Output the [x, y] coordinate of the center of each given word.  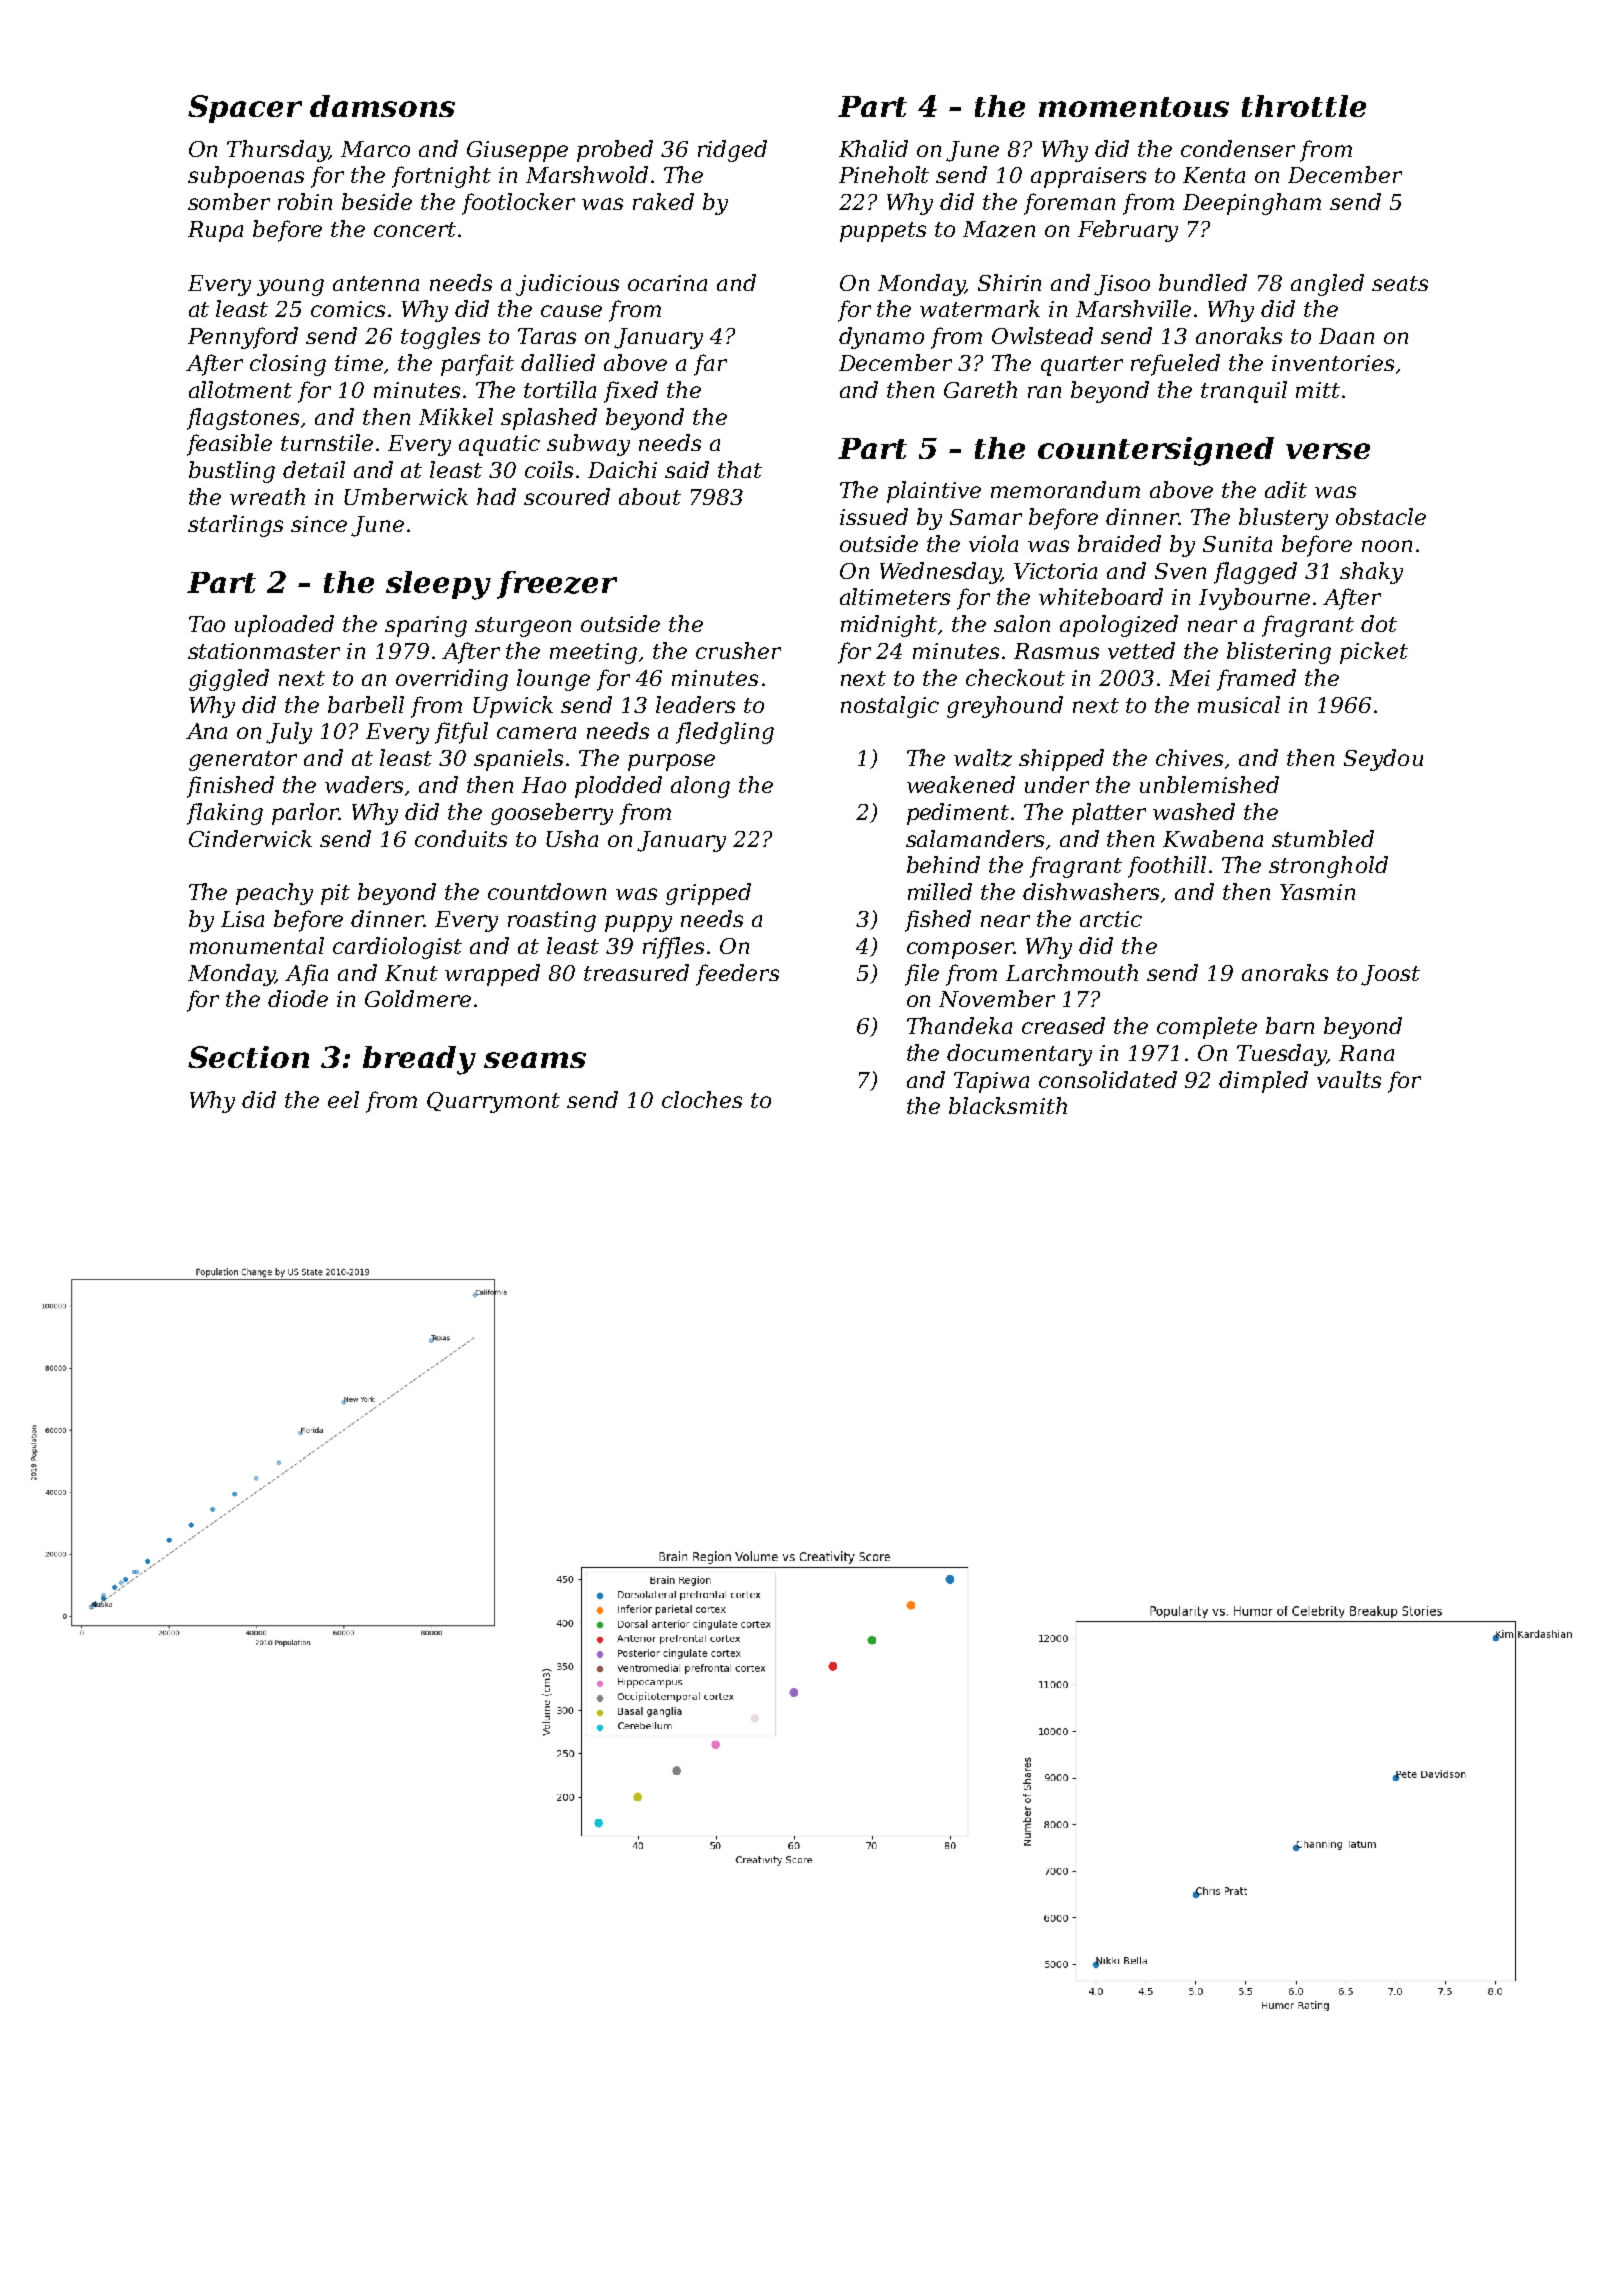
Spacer [245, 109]
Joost [1390, 975]
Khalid [873, 148]
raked [663, 201]
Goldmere [418, 998]
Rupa [215, 231]
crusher [738, 650]
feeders [737, 975]
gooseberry [552, 814]
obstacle [1381, 516]
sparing [426, 626]
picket [1374, 653]
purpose [671, 762]
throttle [1304, 106]
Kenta [1214, 175]
